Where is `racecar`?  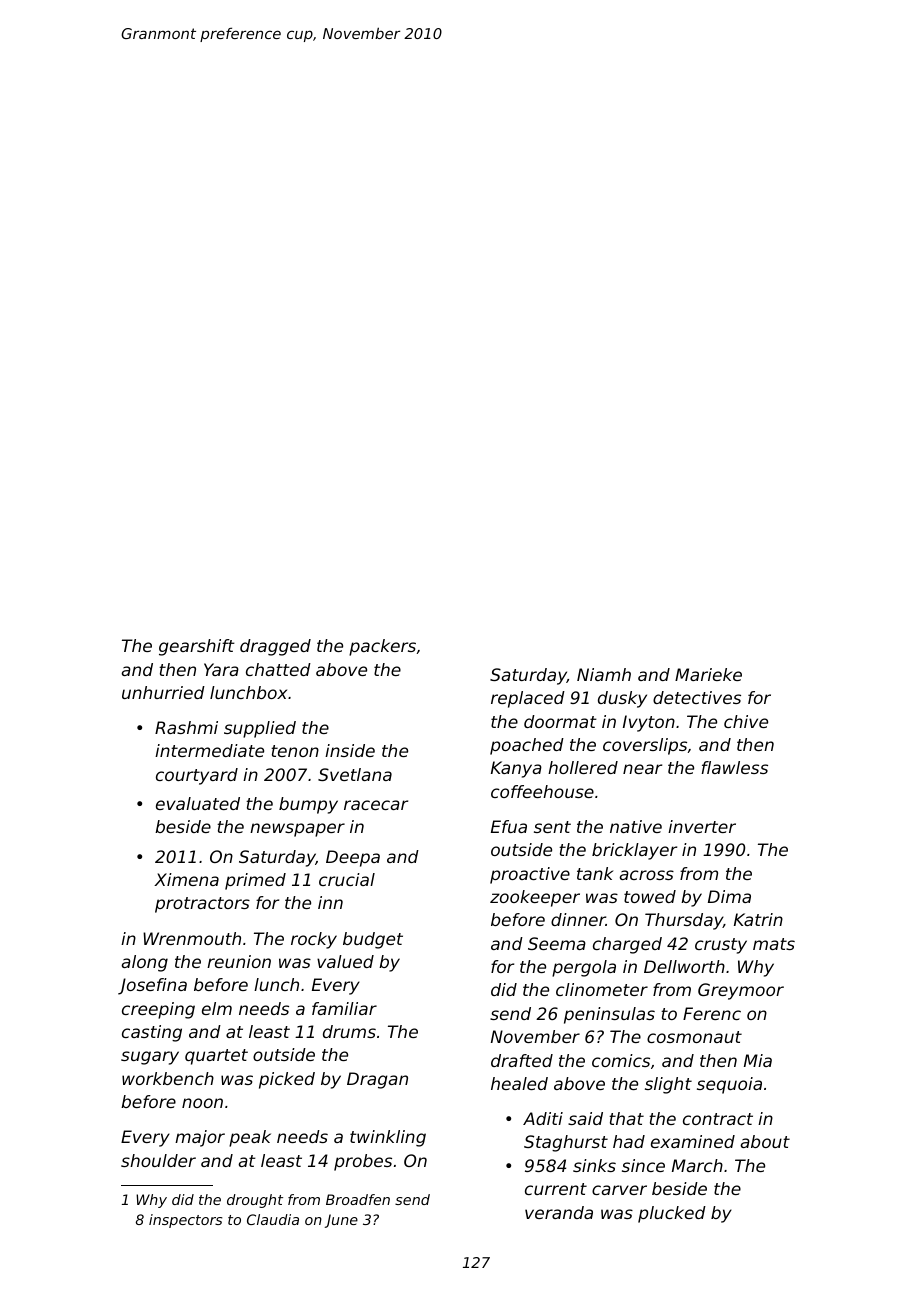 racecar is located at coordinates (376, 805).
